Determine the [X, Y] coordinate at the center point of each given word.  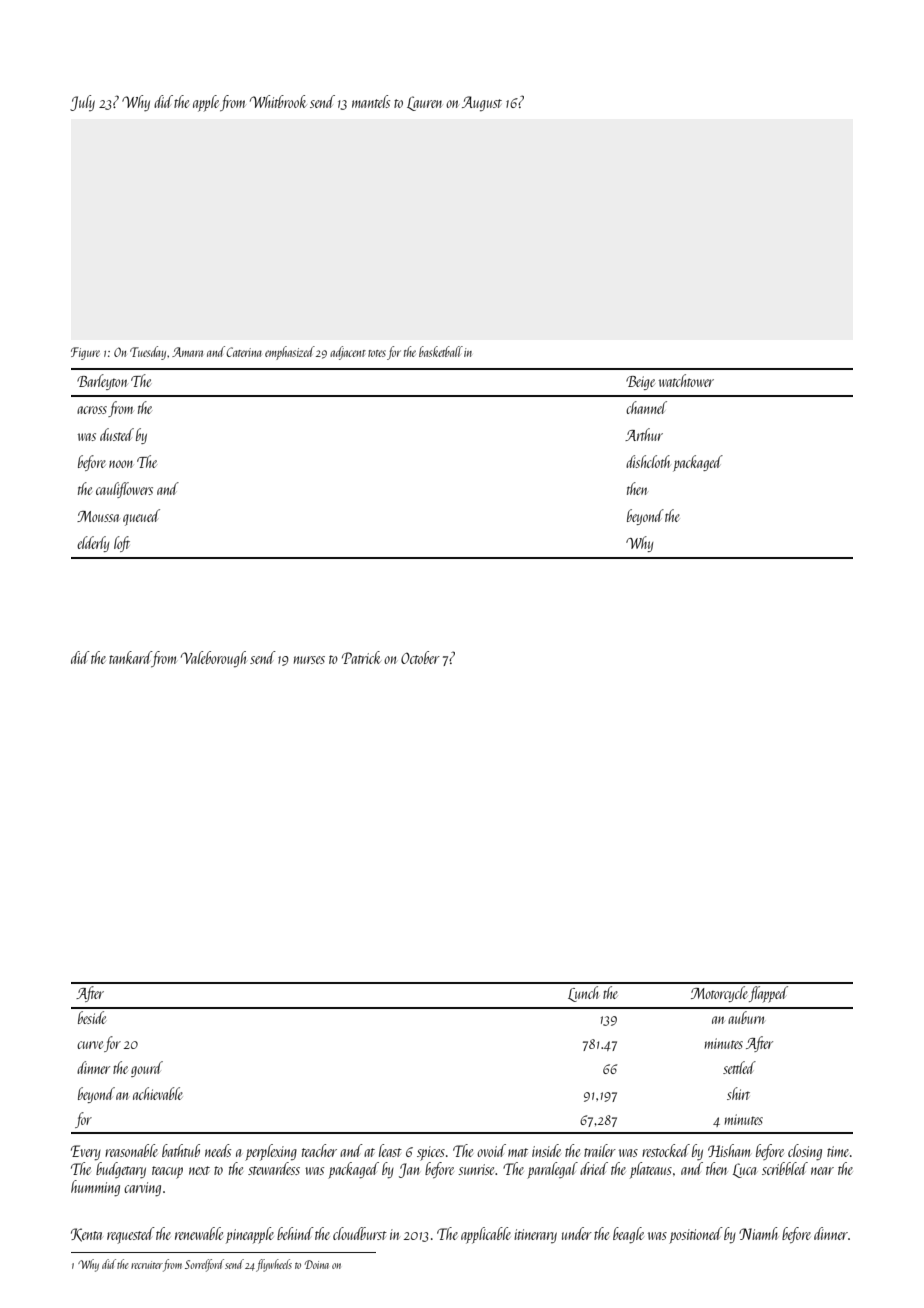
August [482, 103]
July [82, 103]
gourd [147, 1069]
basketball [441, 351]
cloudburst [360, 1233]
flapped [768, 994]
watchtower [686, 380]
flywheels [274, 1265]
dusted [117, 434]
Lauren [424, 103]
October [420, 657]
